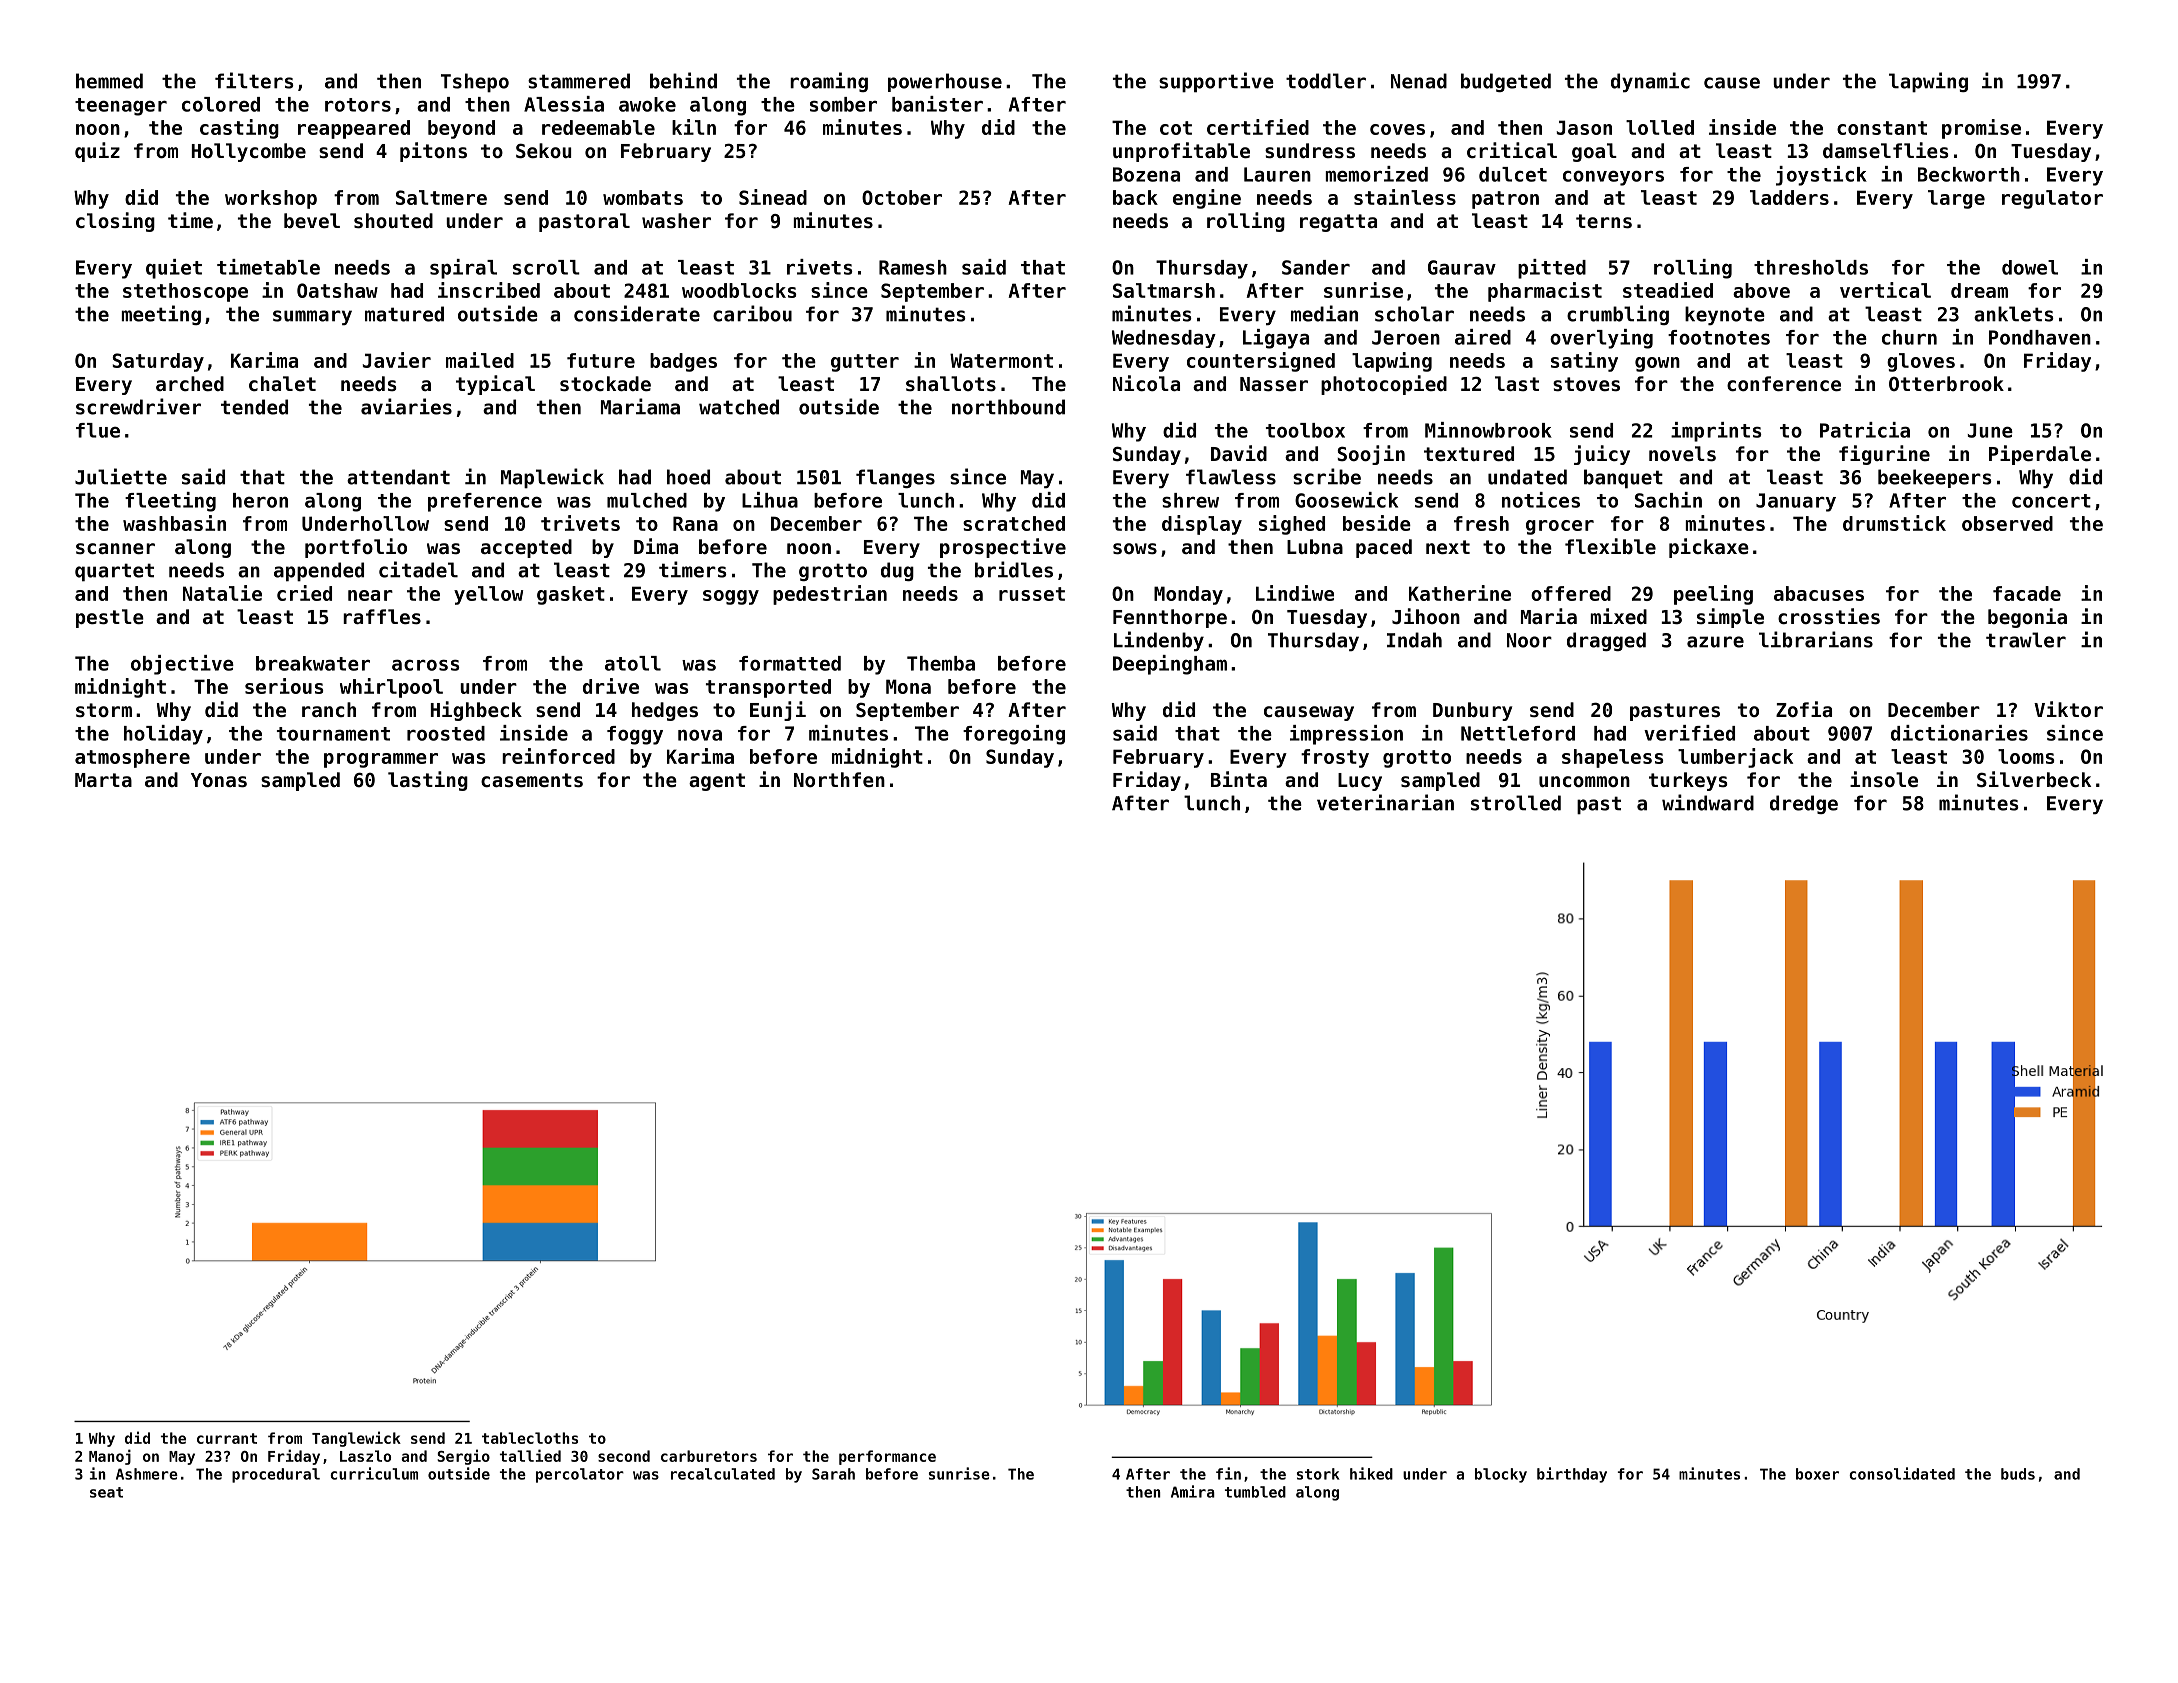  I want to click on dynamic, so click(1650, 82).
